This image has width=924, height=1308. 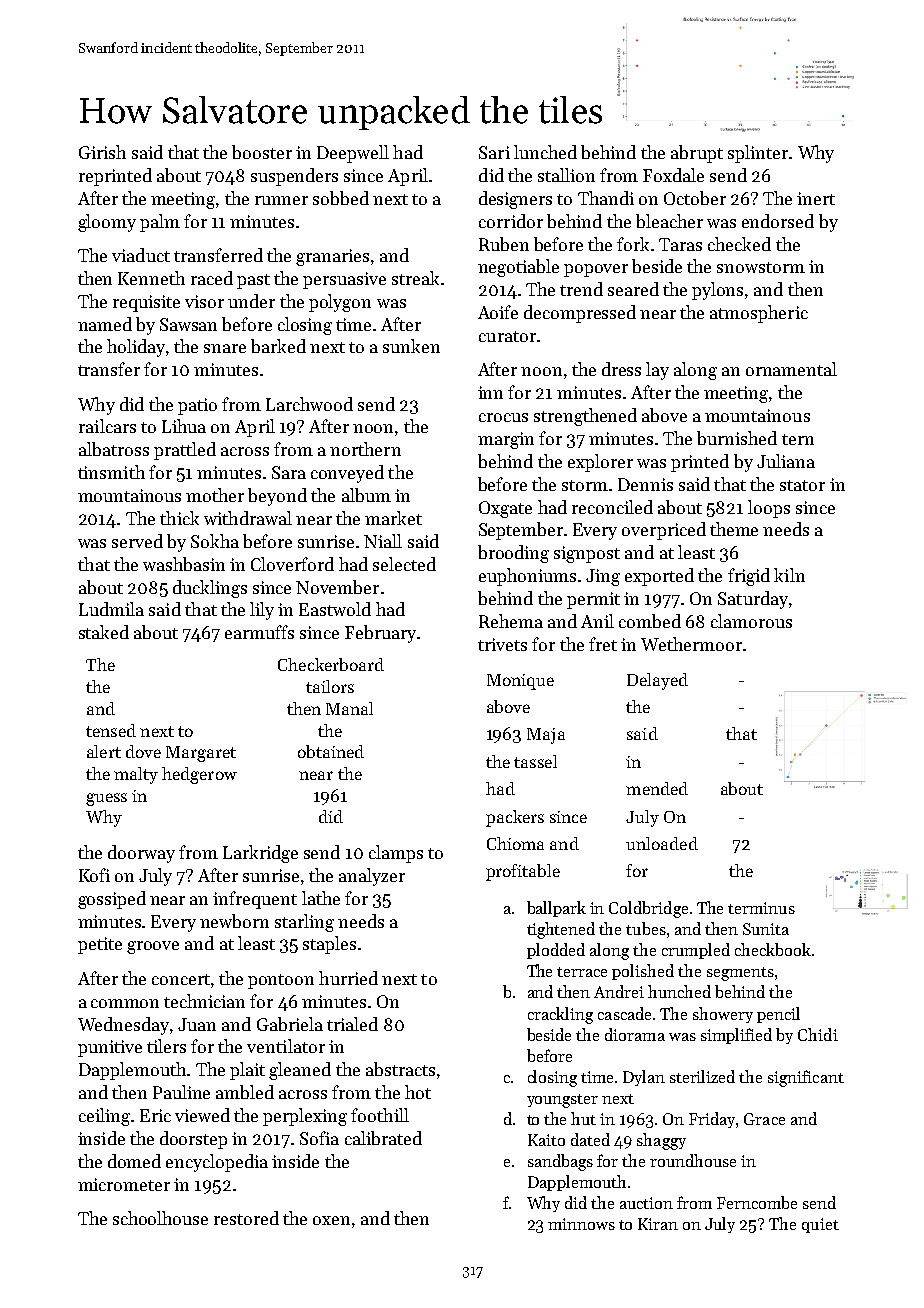 What do you see at coordinates (820, 1225) in the image?
I see `quiet` at bounding box center [820, 1225].
